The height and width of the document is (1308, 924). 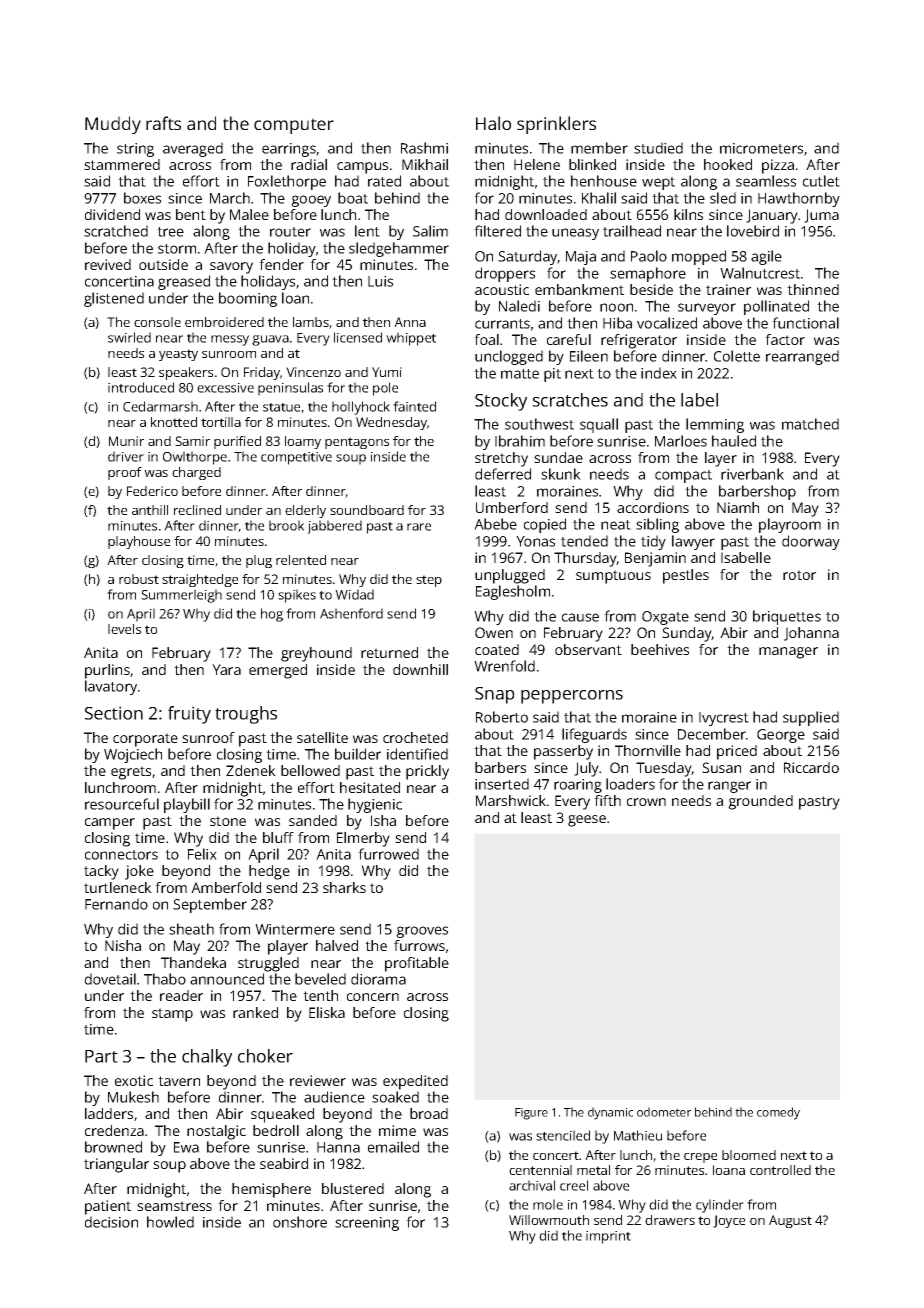 What do you see at coordinates (778, 1113) in the document?
I see `comedy` at bounding box center [778, 1113].
